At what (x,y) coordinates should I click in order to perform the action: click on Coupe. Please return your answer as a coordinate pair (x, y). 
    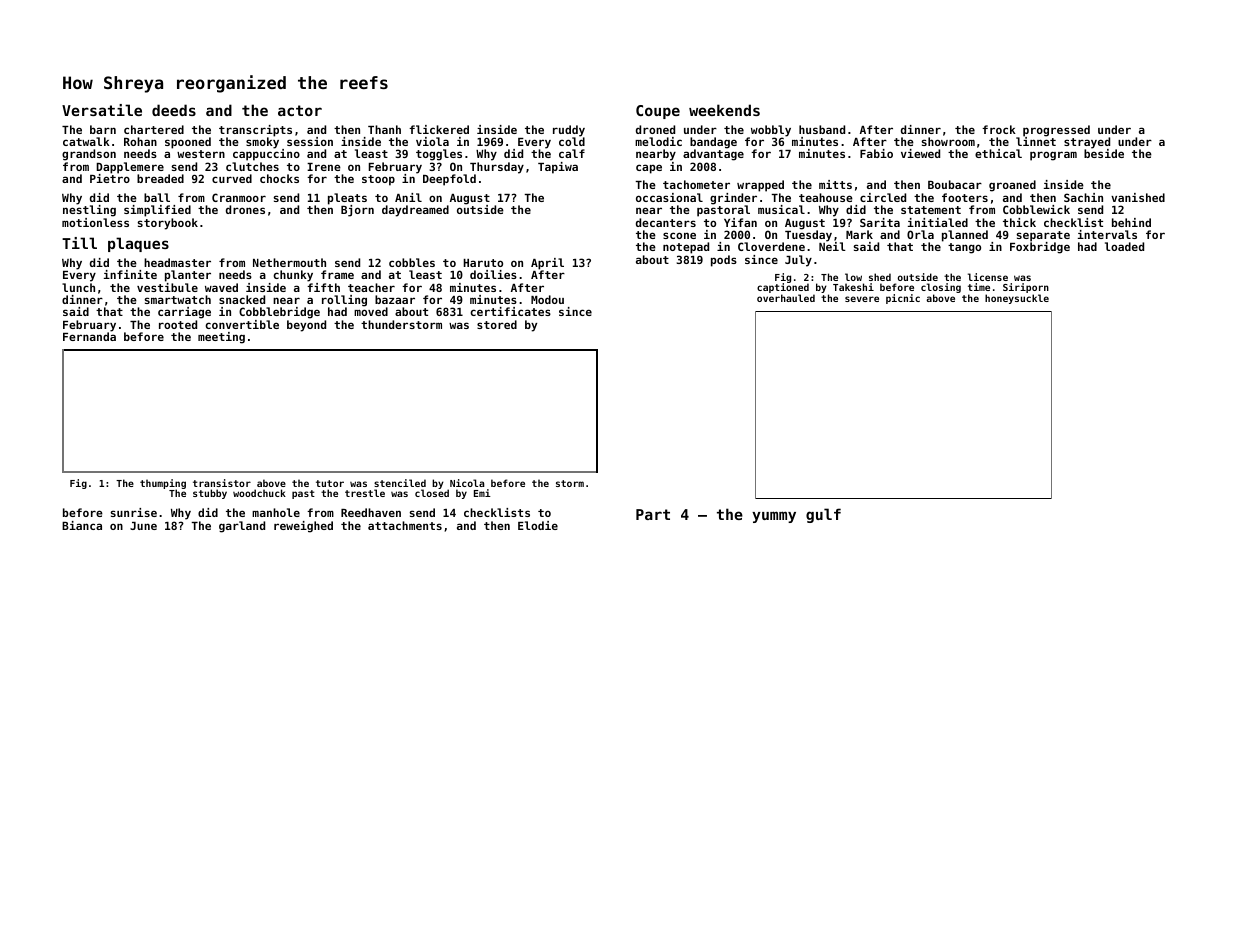
    Looking at the image, I should click on (658, 112).
